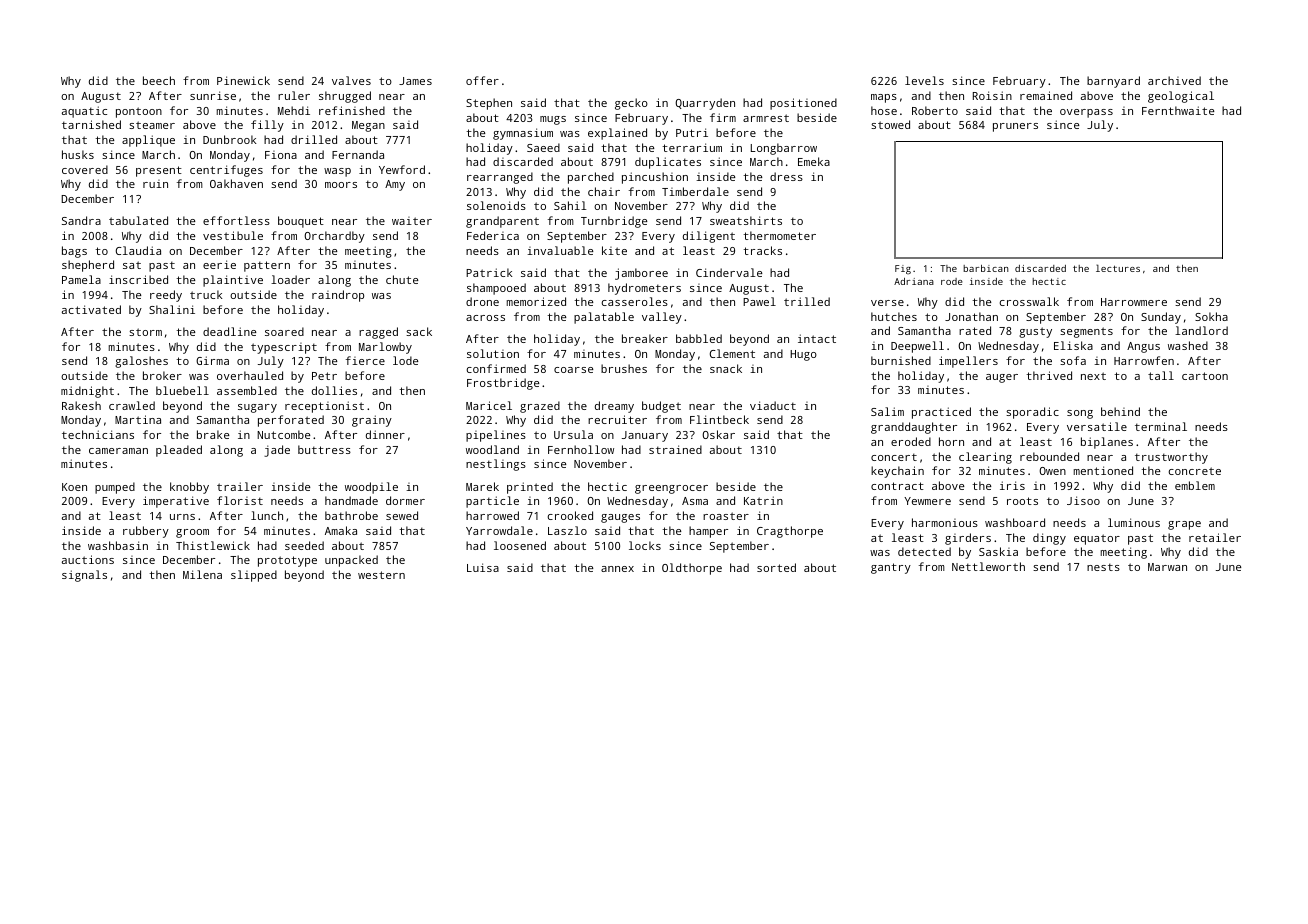 The height and width of the screenshot is (924, 1308). Describe the element at coordinates (482, 80) in the screenshot. I see `offer` at that location.
